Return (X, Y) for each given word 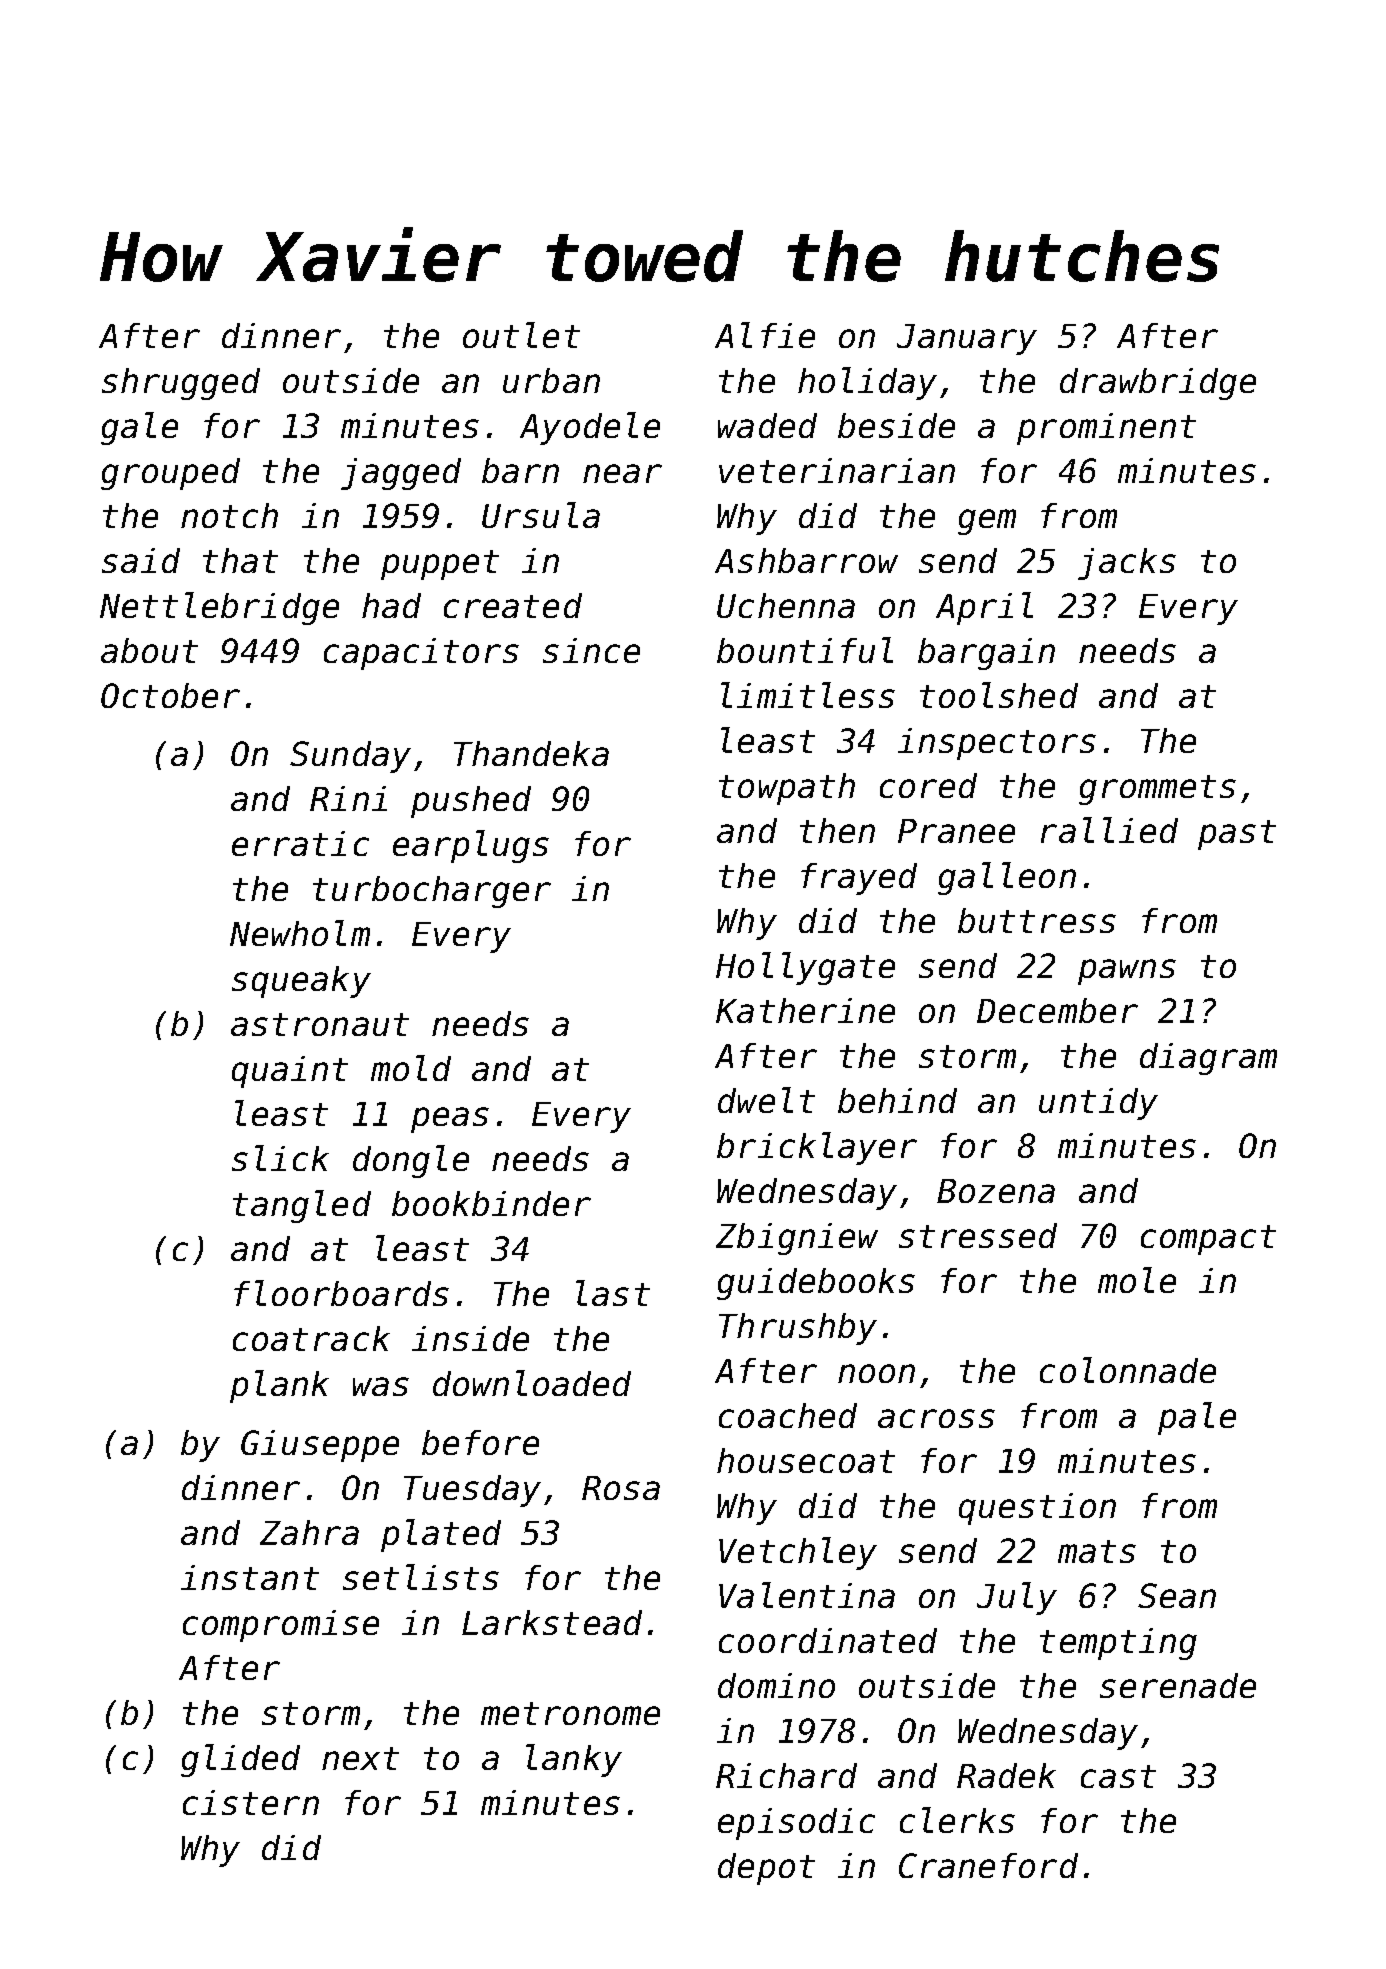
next (360, 1758)
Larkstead (552, 1622)
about (149, 650)
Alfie (765, 335)
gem (987, 522)
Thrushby (798, 1329)
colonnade (1128, 1370)
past (1237, 835)
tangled (302, 1206)
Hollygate (805, 968)
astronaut (320, 1024)
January (967, 339)
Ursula (541, 515)
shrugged (181, 384)
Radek (1006, 1775)
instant (250, 1577)
